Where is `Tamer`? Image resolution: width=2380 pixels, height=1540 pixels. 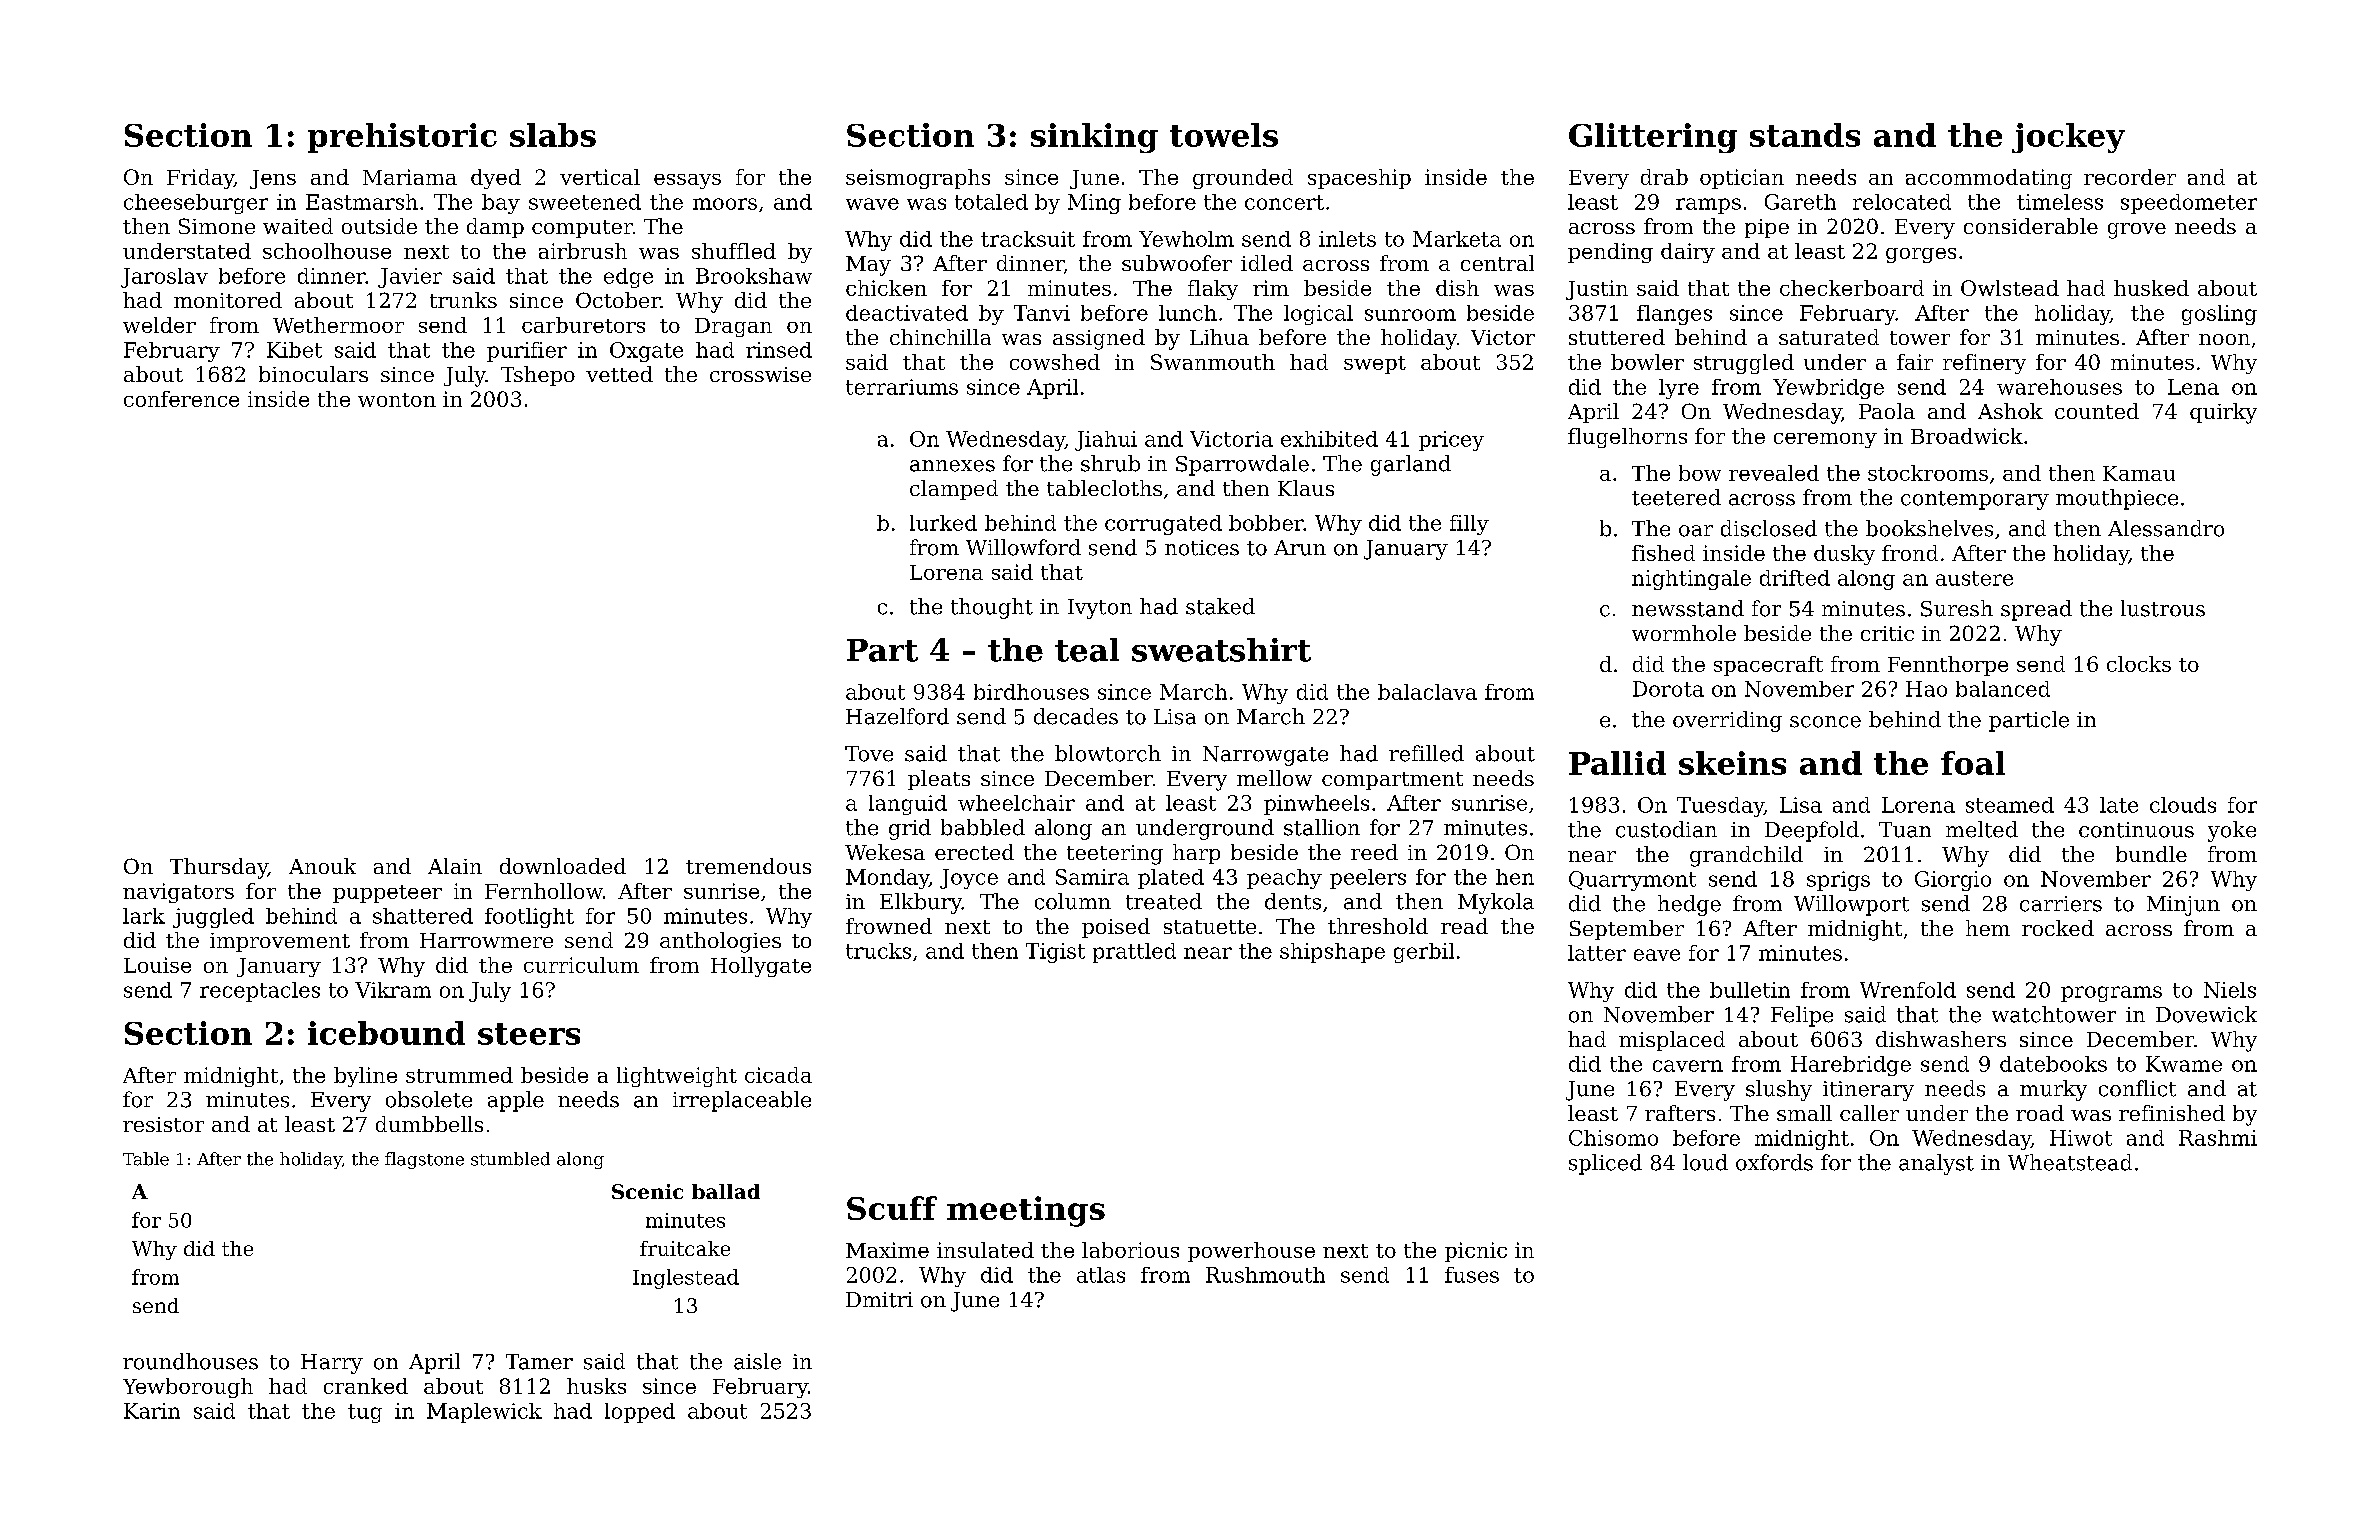 Tamer is located at coordinates (539, 1362).
